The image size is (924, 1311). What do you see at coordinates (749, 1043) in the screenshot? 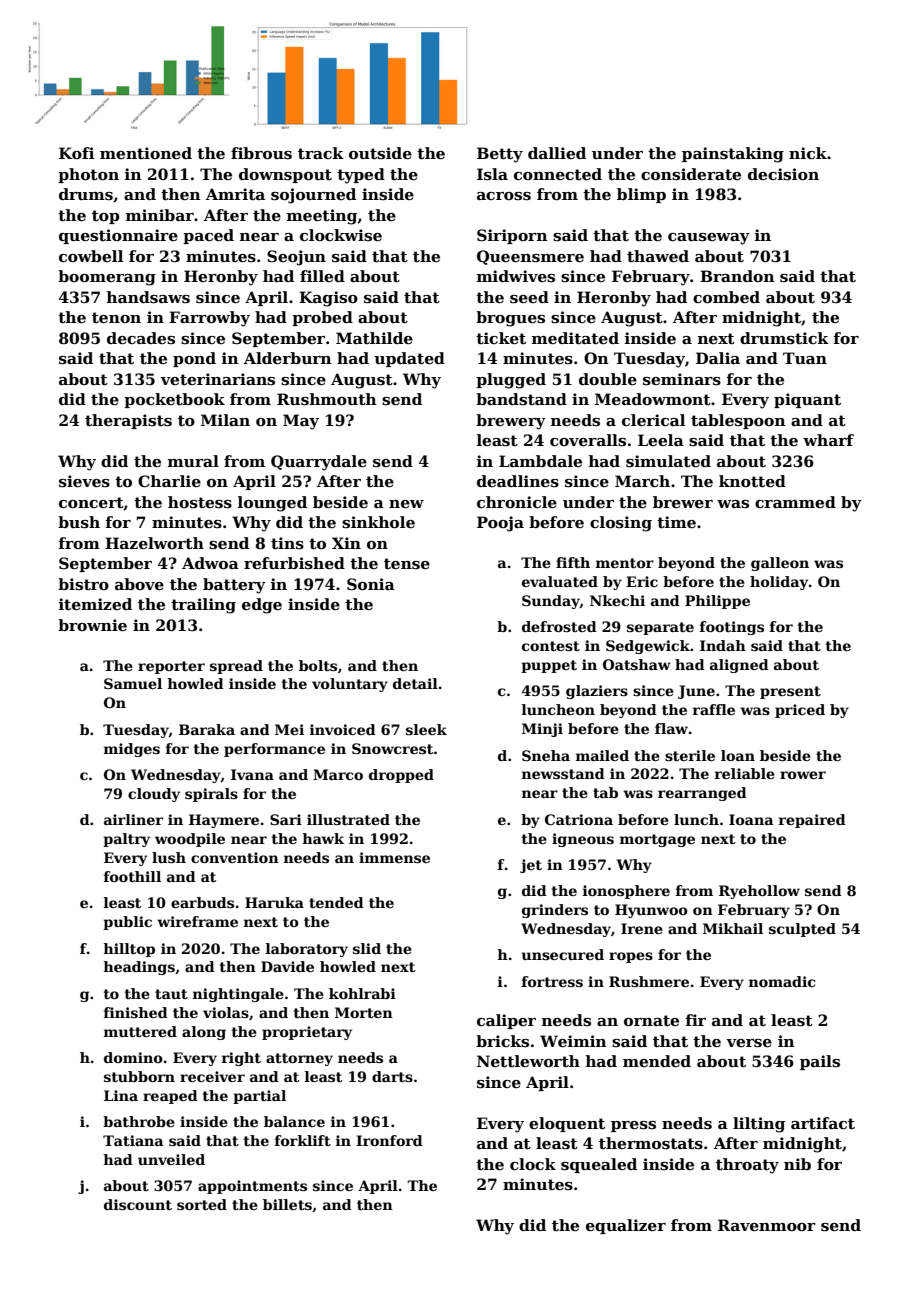
I see `verse` at bounding box center [749, 1043].
